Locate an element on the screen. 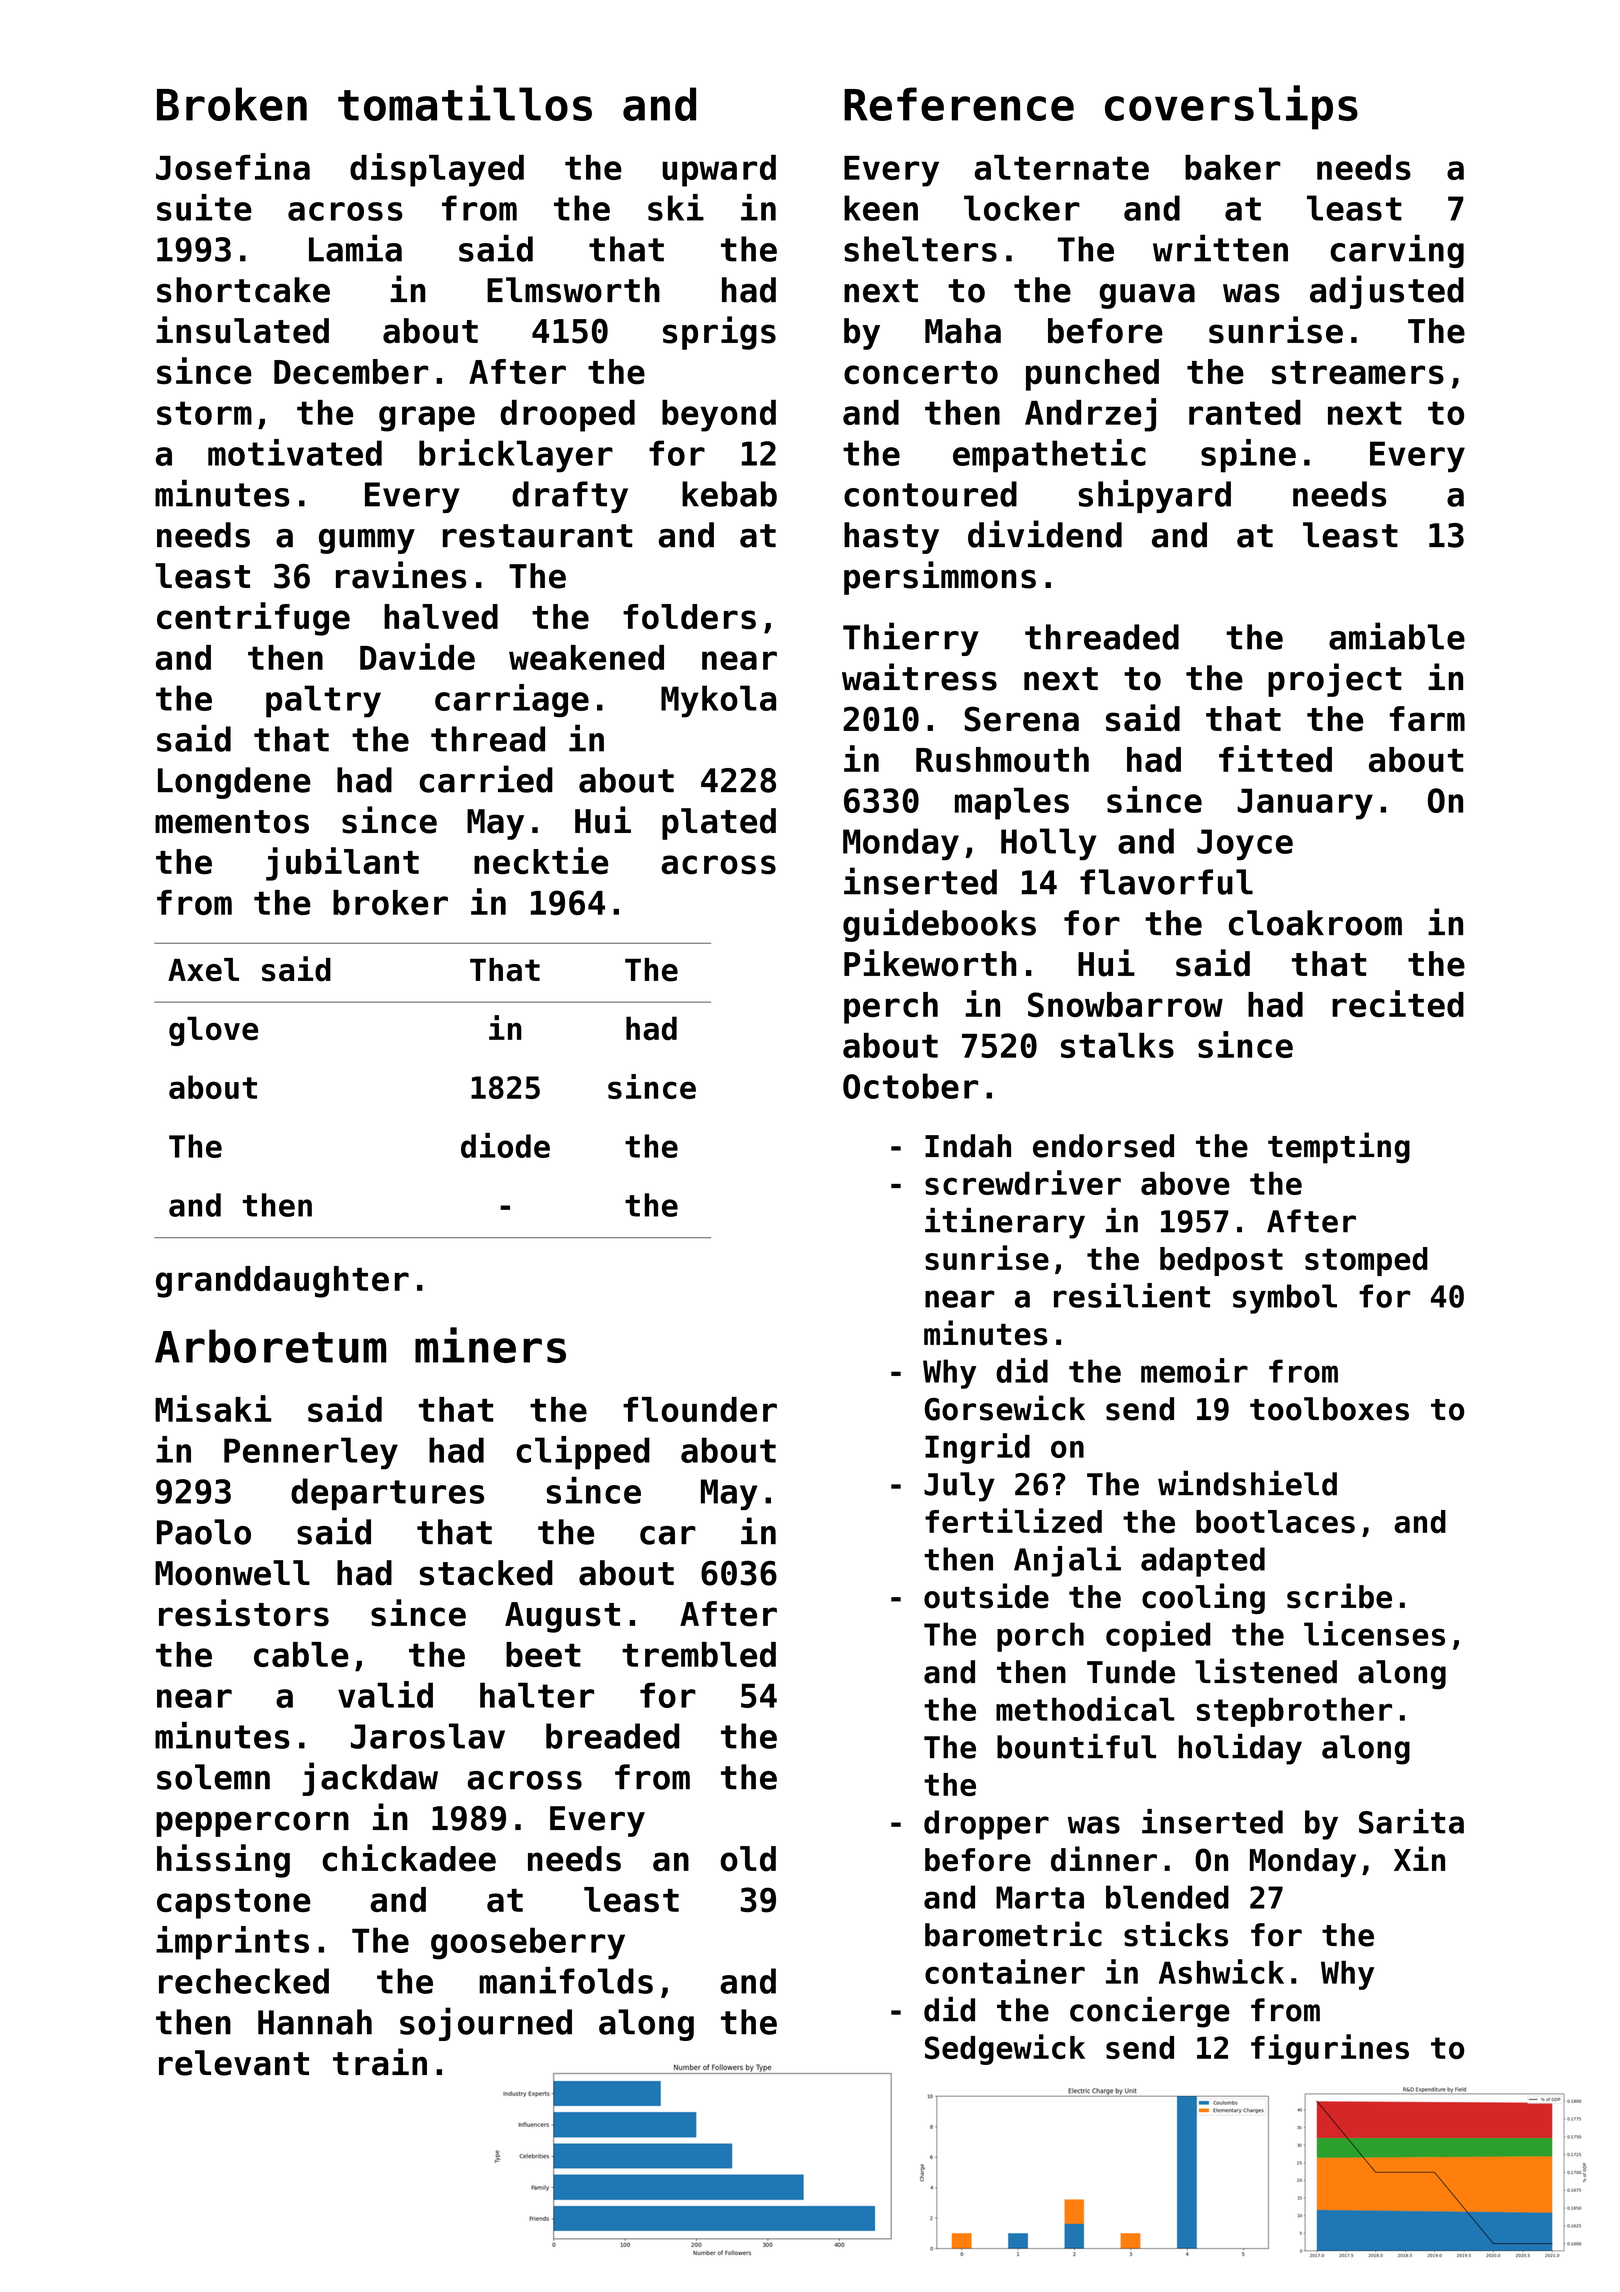 This screenshot has height=2292, width=1620. sprigs is located at coordinates (719, 333).
